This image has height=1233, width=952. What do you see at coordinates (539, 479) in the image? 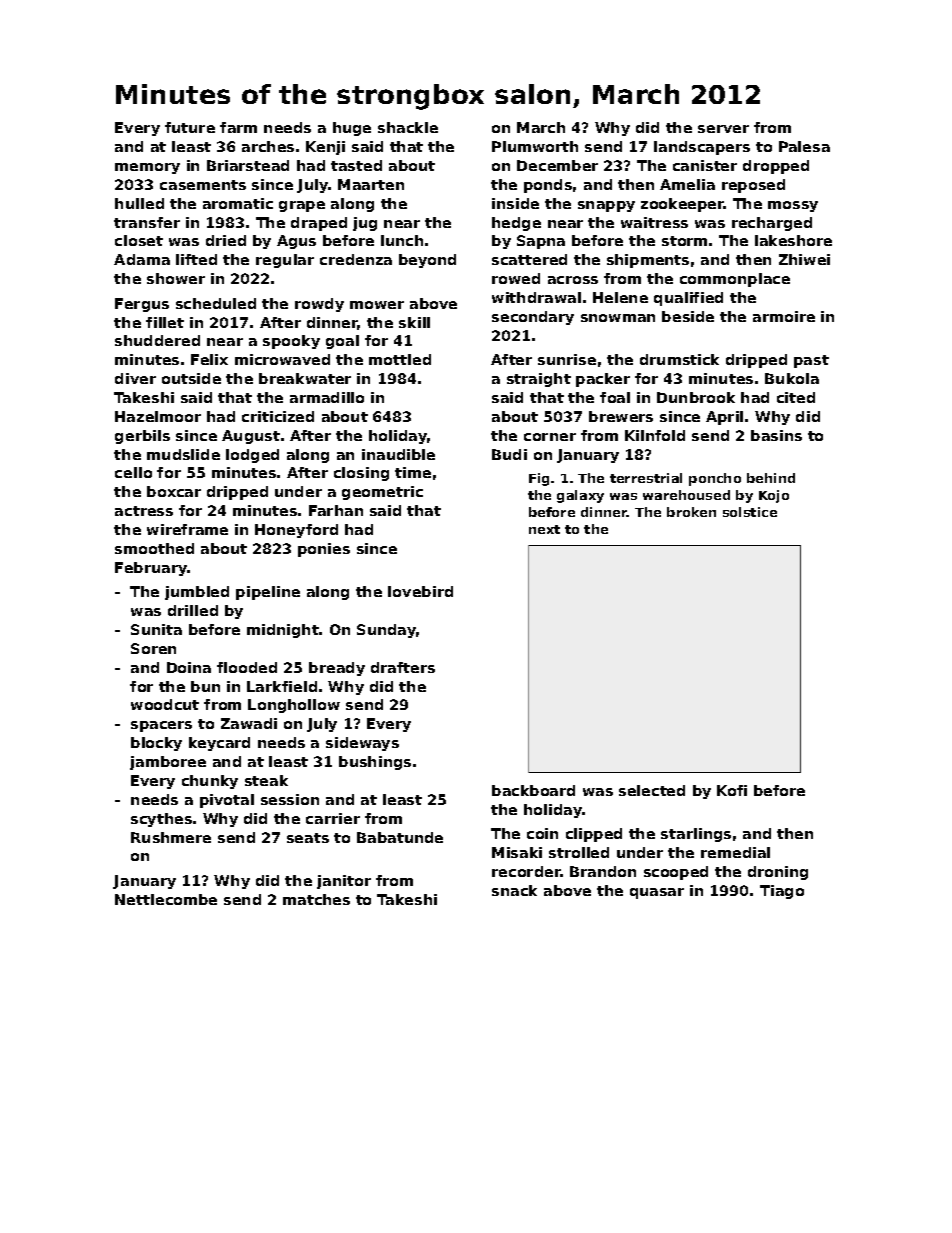
I see `Fig` at bounding box center [539, 479].
